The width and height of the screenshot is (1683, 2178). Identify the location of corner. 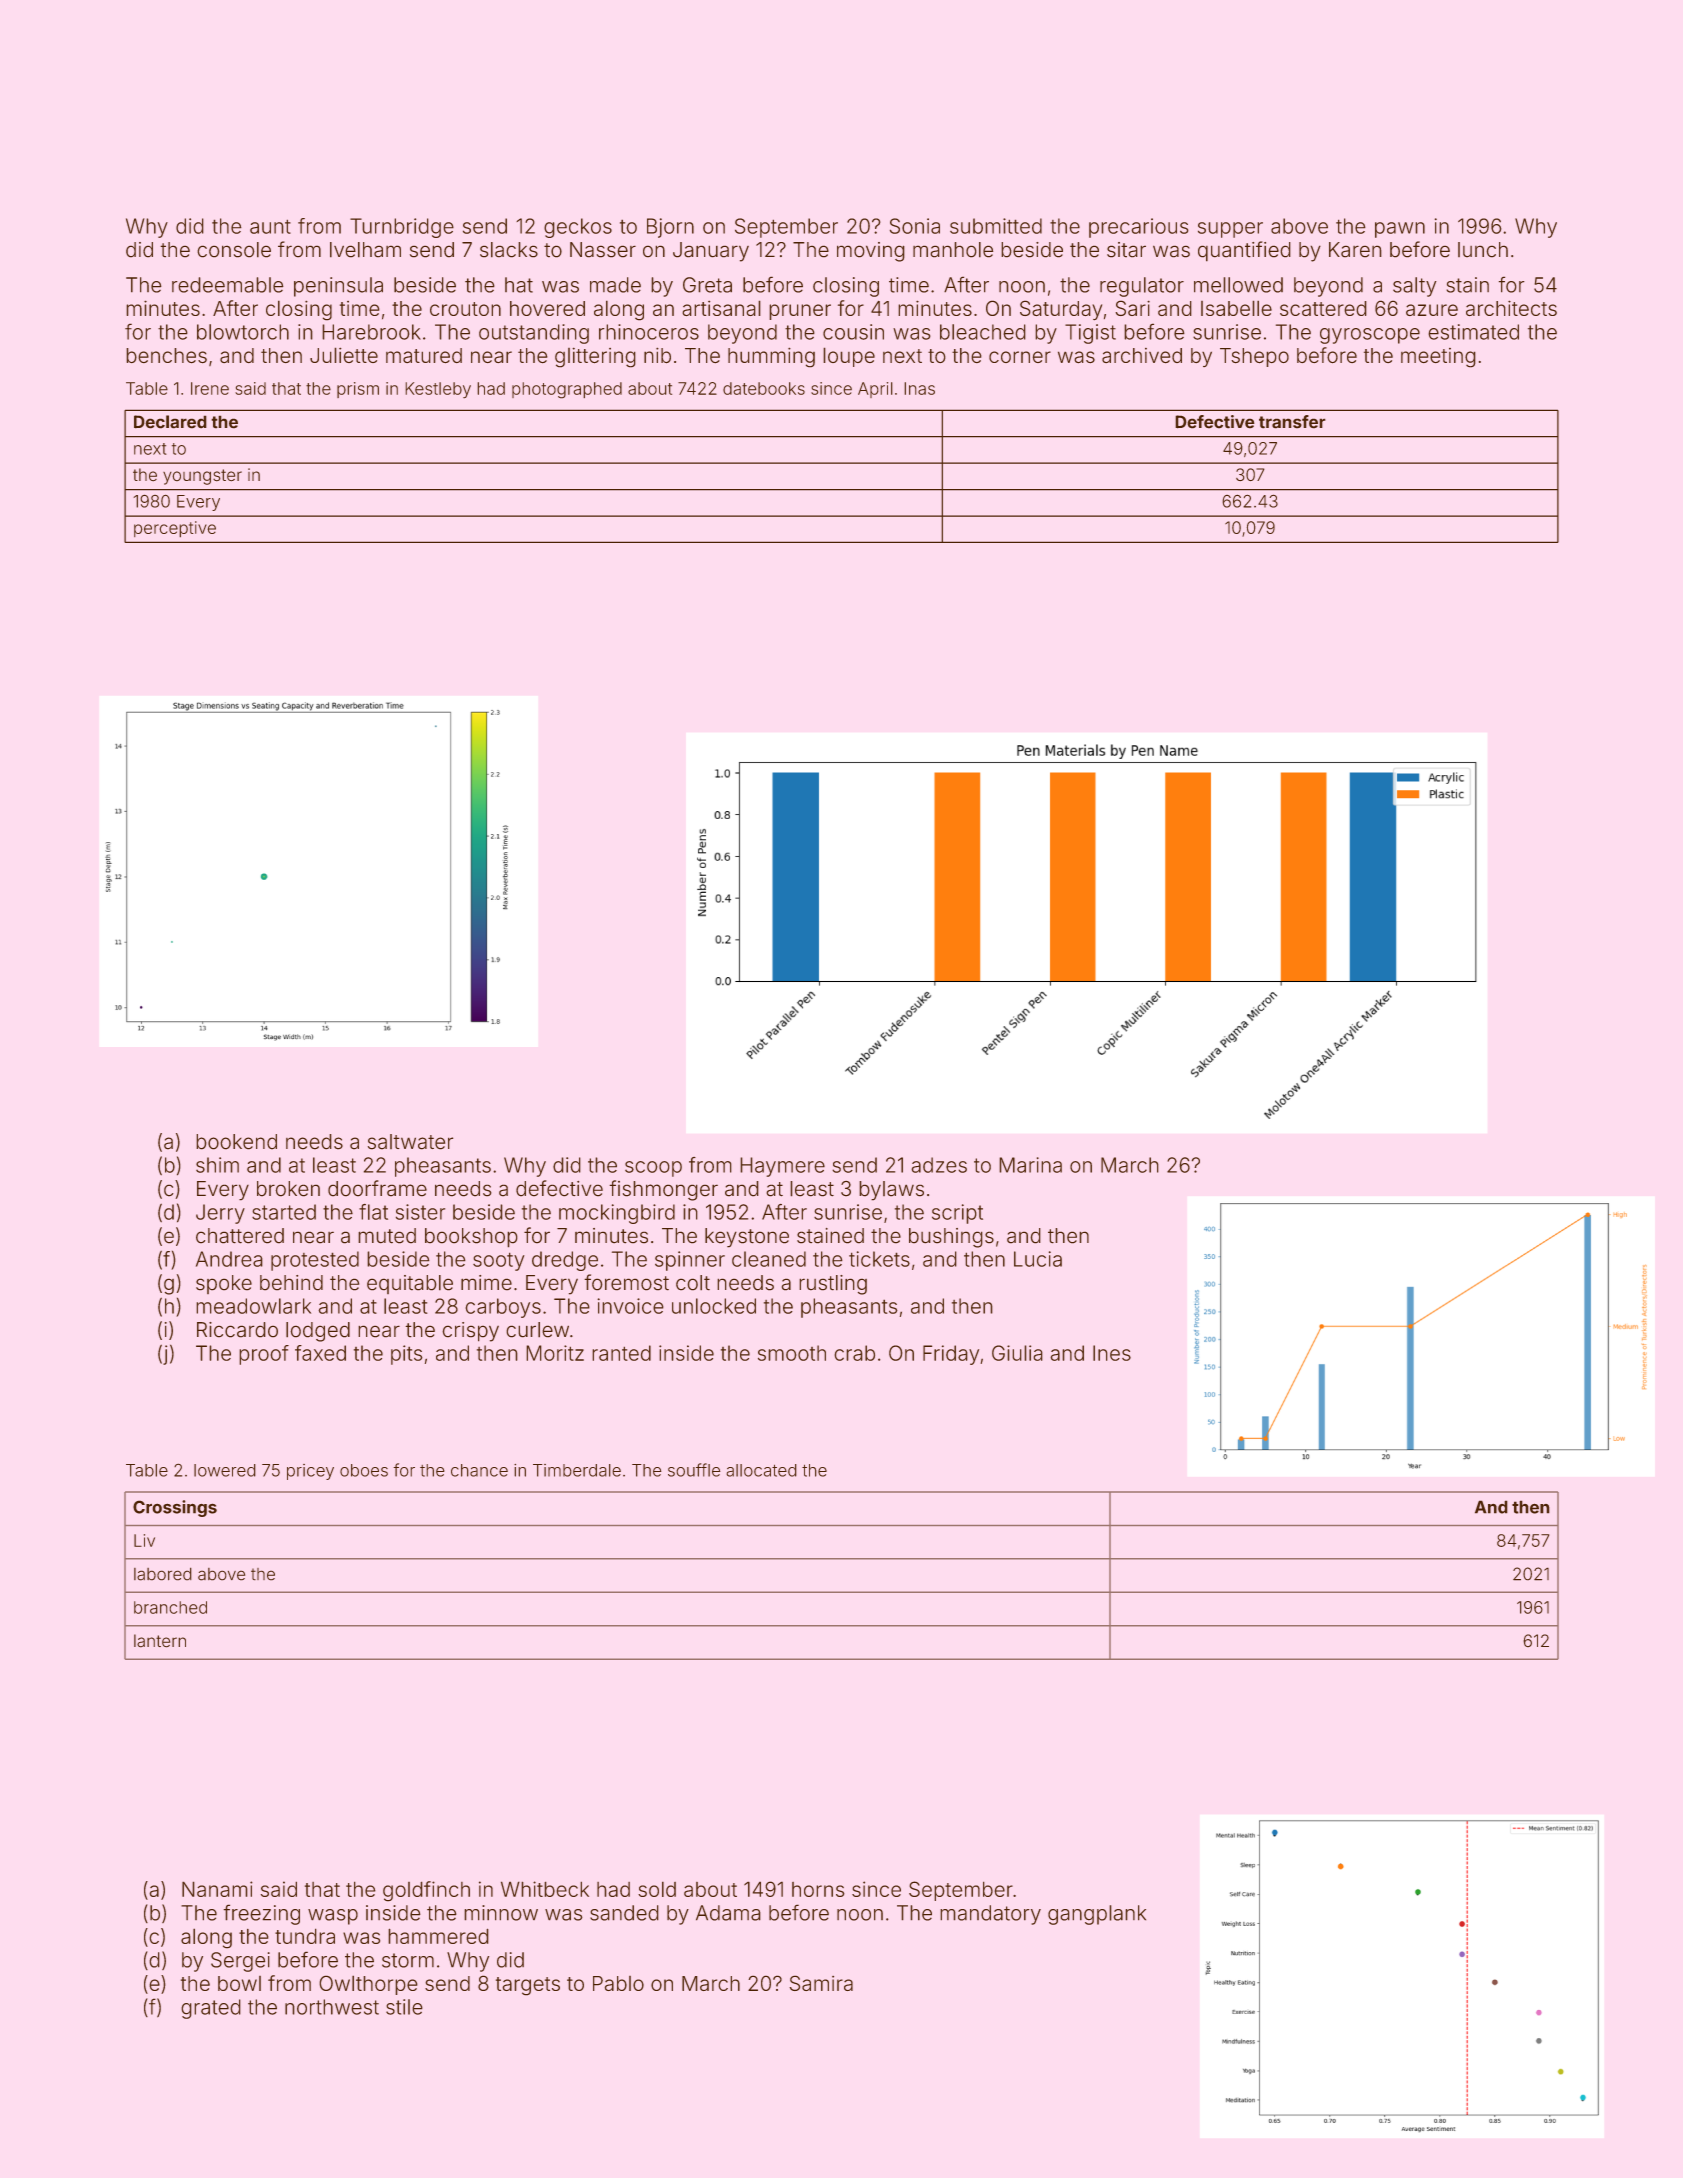
(1020, 357).
